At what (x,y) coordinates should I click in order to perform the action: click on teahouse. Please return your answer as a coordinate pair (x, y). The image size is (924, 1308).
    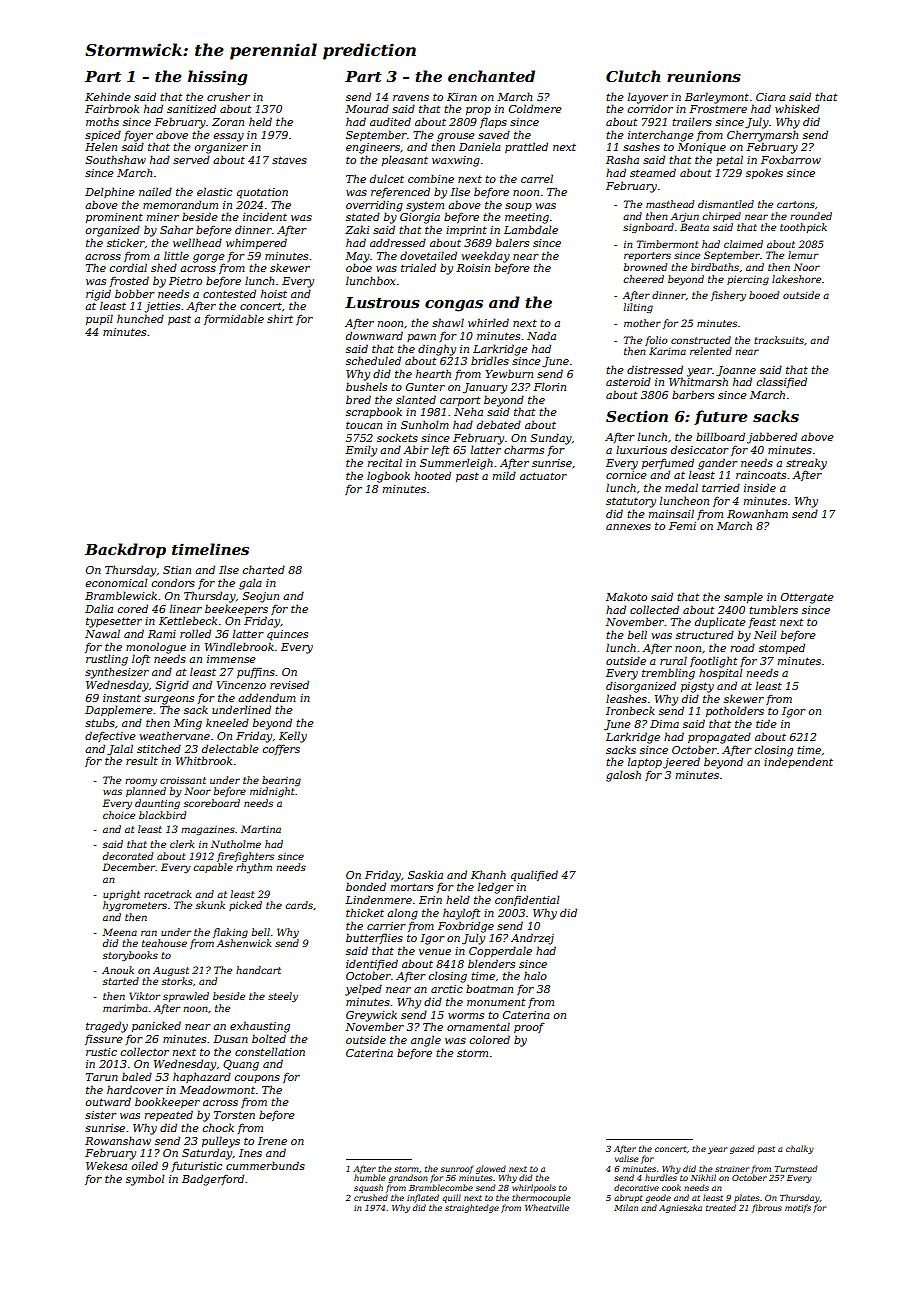
    Looking at the image, I should click on (164, 943).
